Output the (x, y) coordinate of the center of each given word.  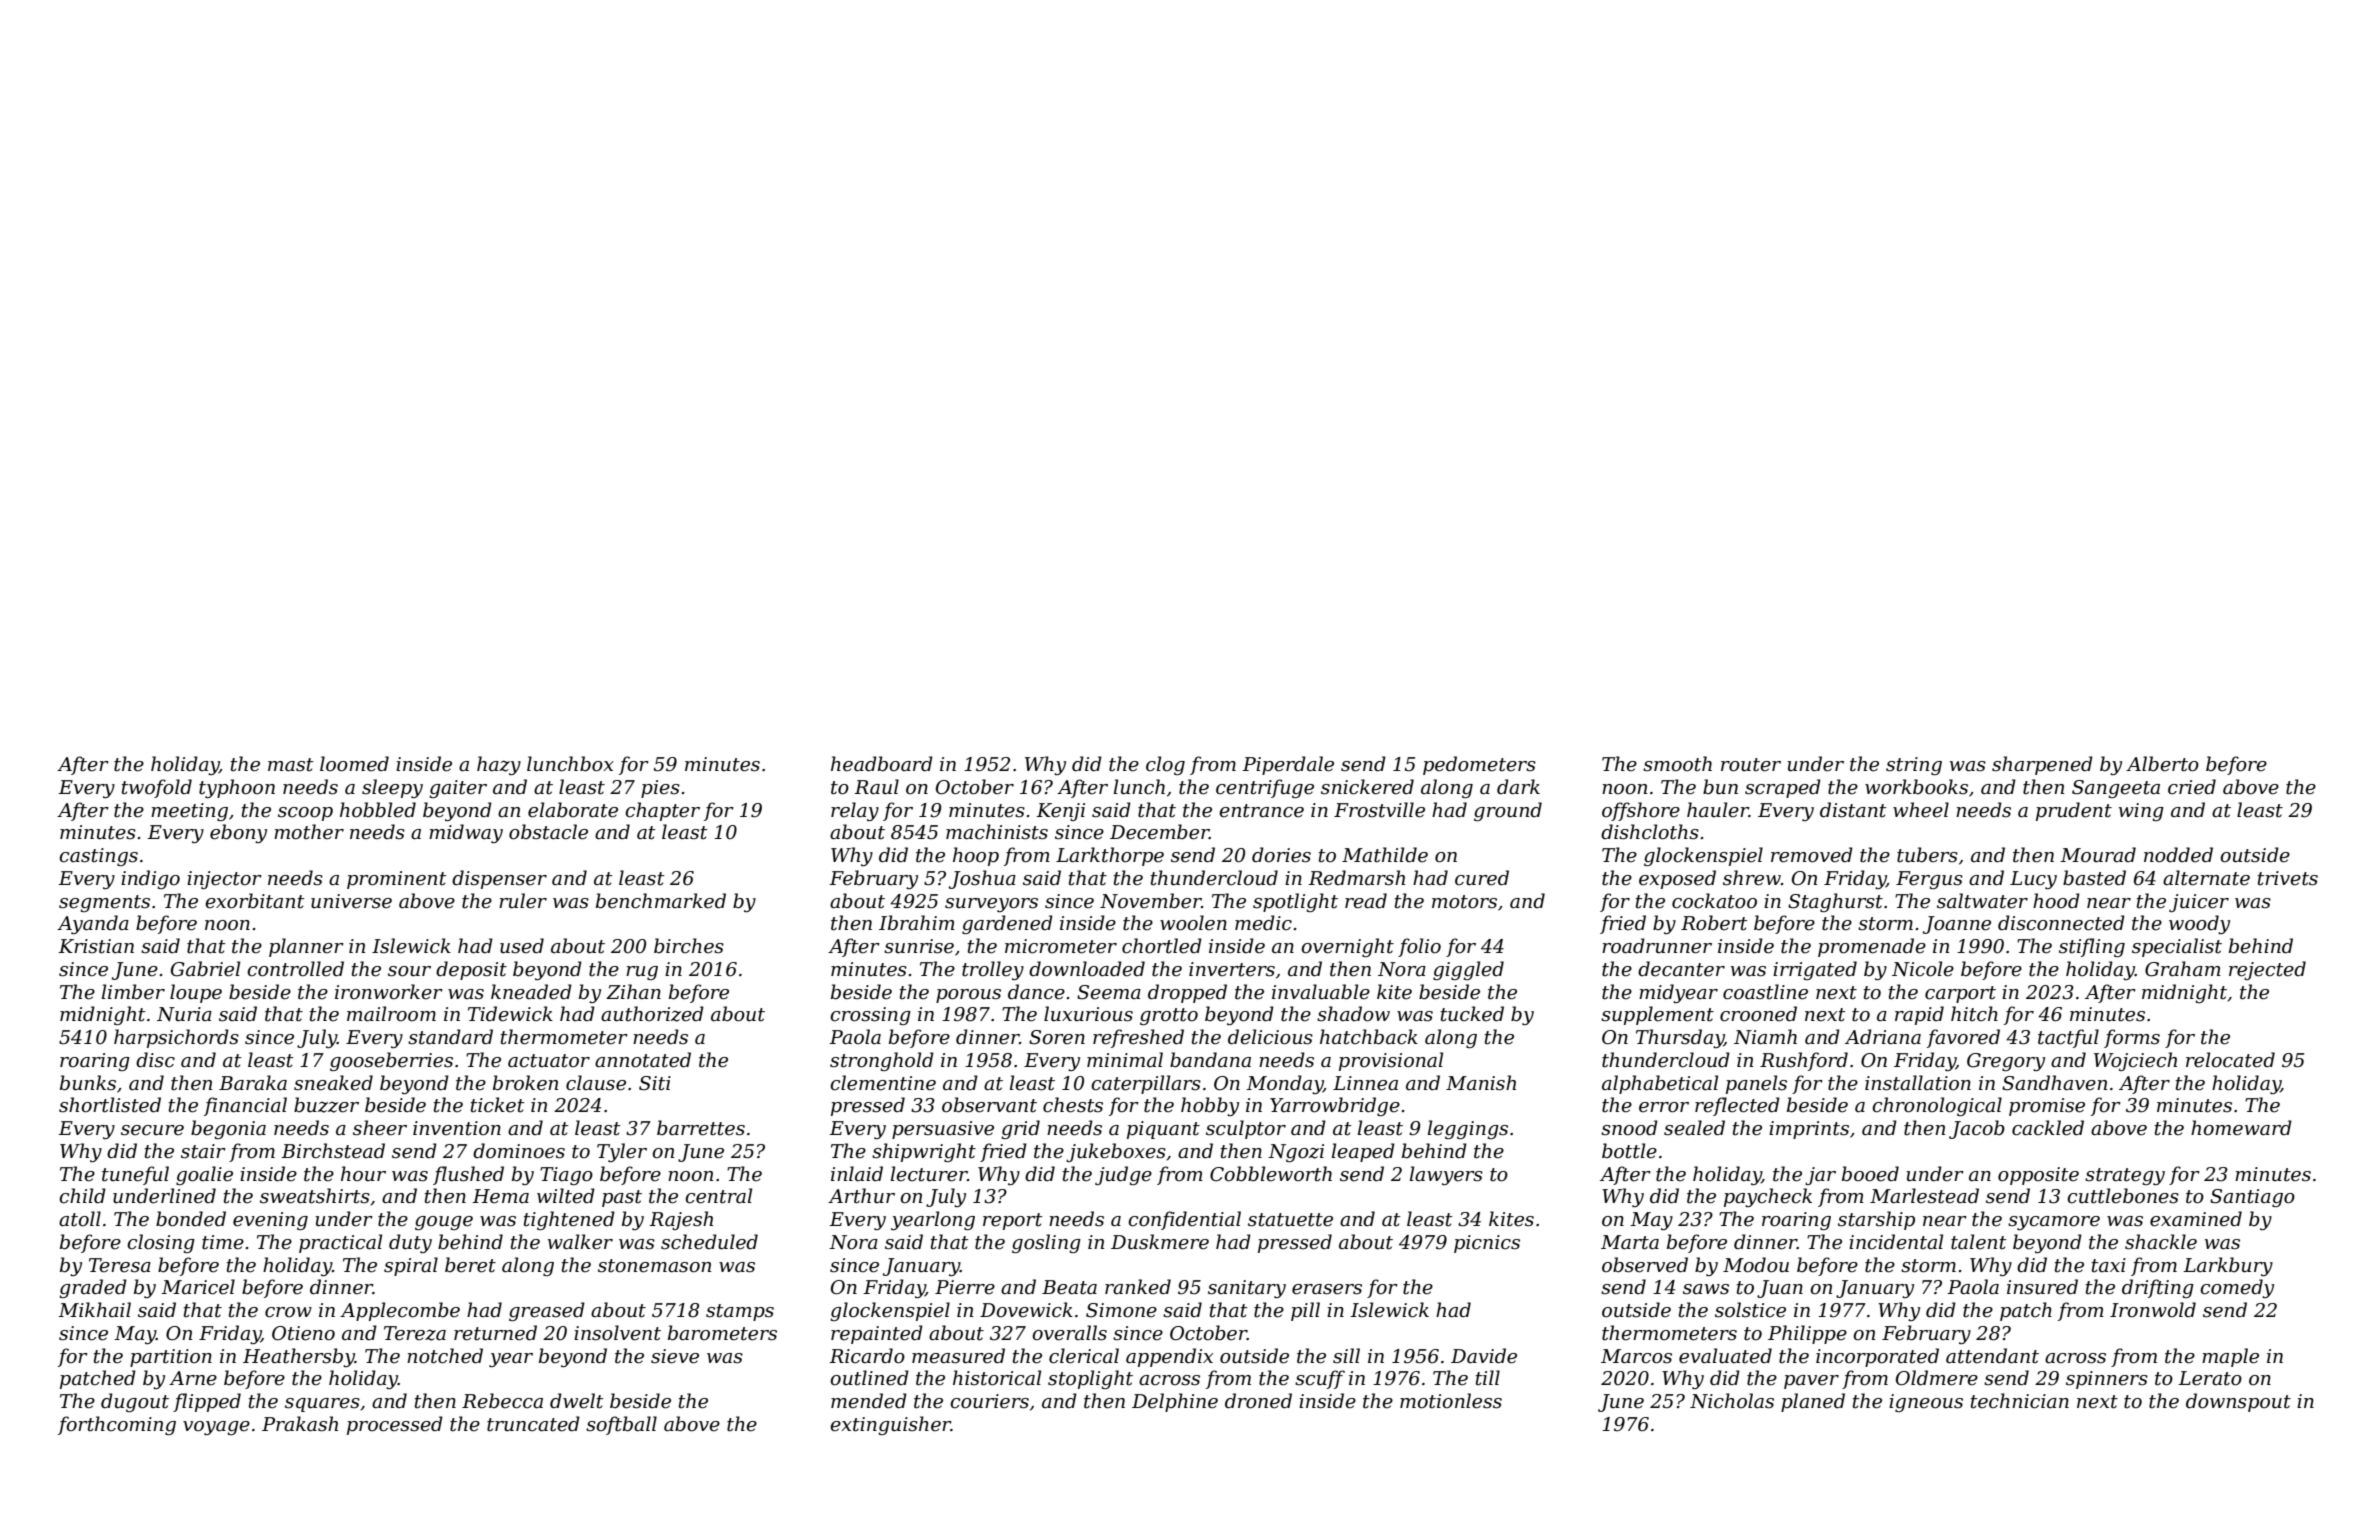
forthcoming (117, 1425)
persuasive (943, 1130)
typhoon (237, 788)
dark (1518, 787)
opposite (2038, 1176)
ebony (238, 833)
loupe (196, 993)
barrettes (701, 1128)
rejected (2267, 970)
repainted (877, 1334)
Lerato (2210, 1378)
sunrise (919, 946)
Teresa (120, 1265)
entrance (1261, 811)
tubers (1927, 855)
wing (2141, 812)
